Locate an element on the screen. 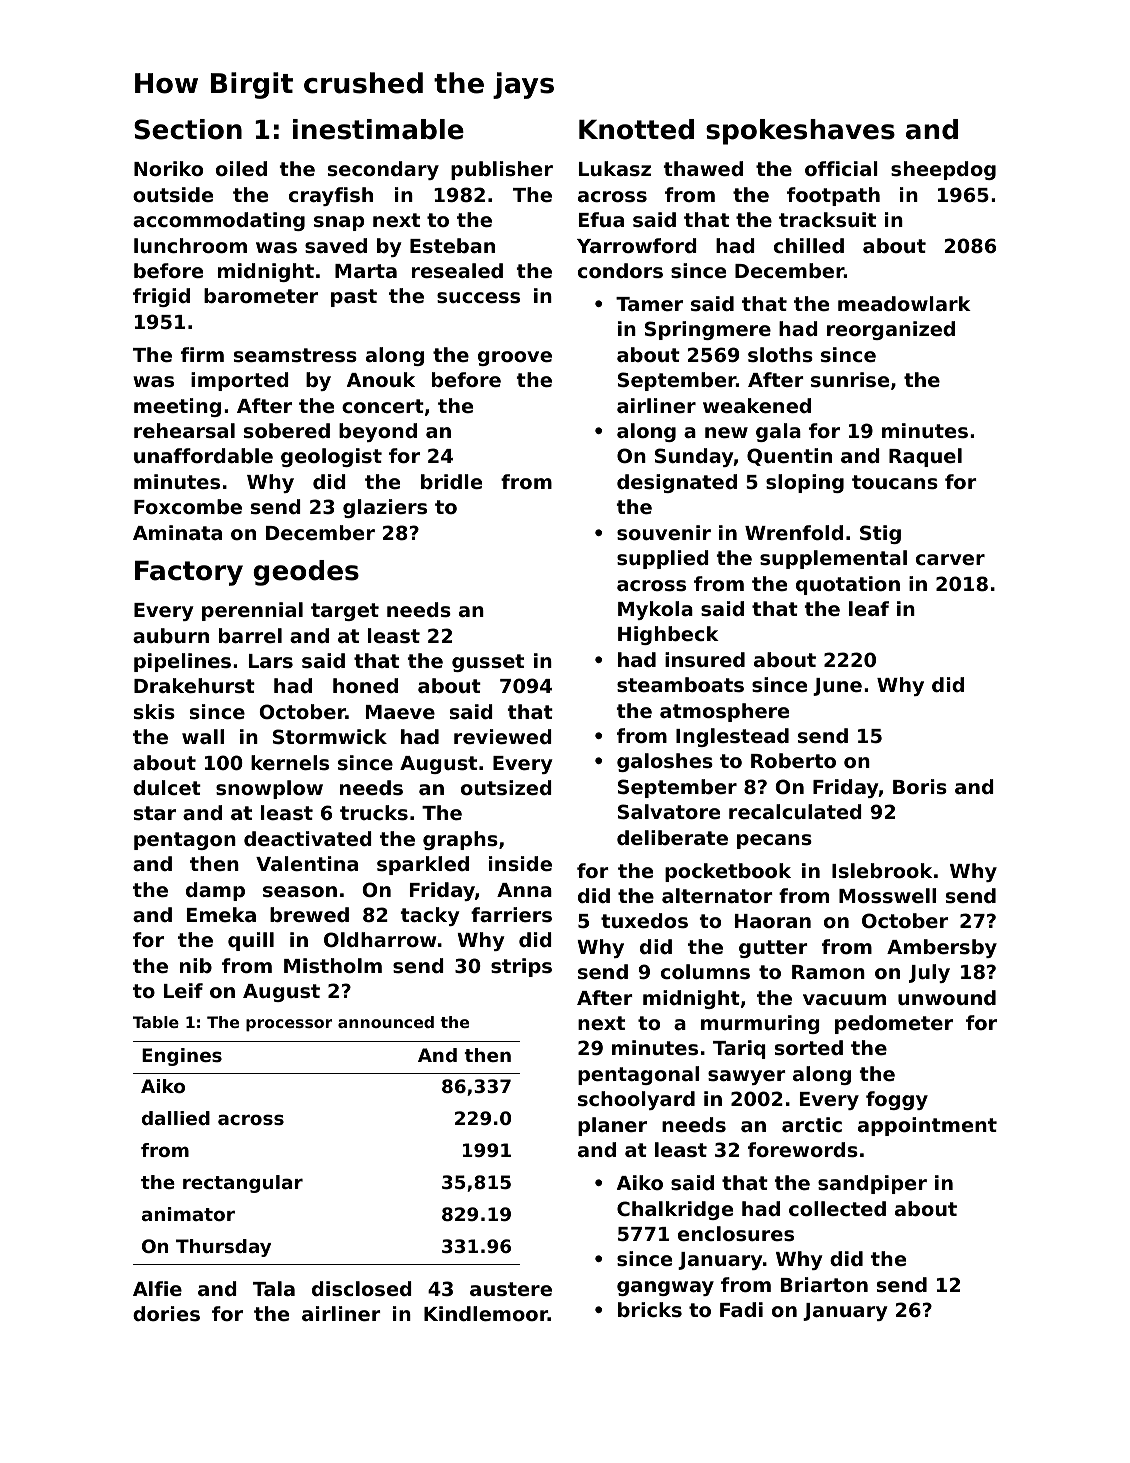 The image size is (1130, 1463). Inglestead is located at coordinates (732, 737).
